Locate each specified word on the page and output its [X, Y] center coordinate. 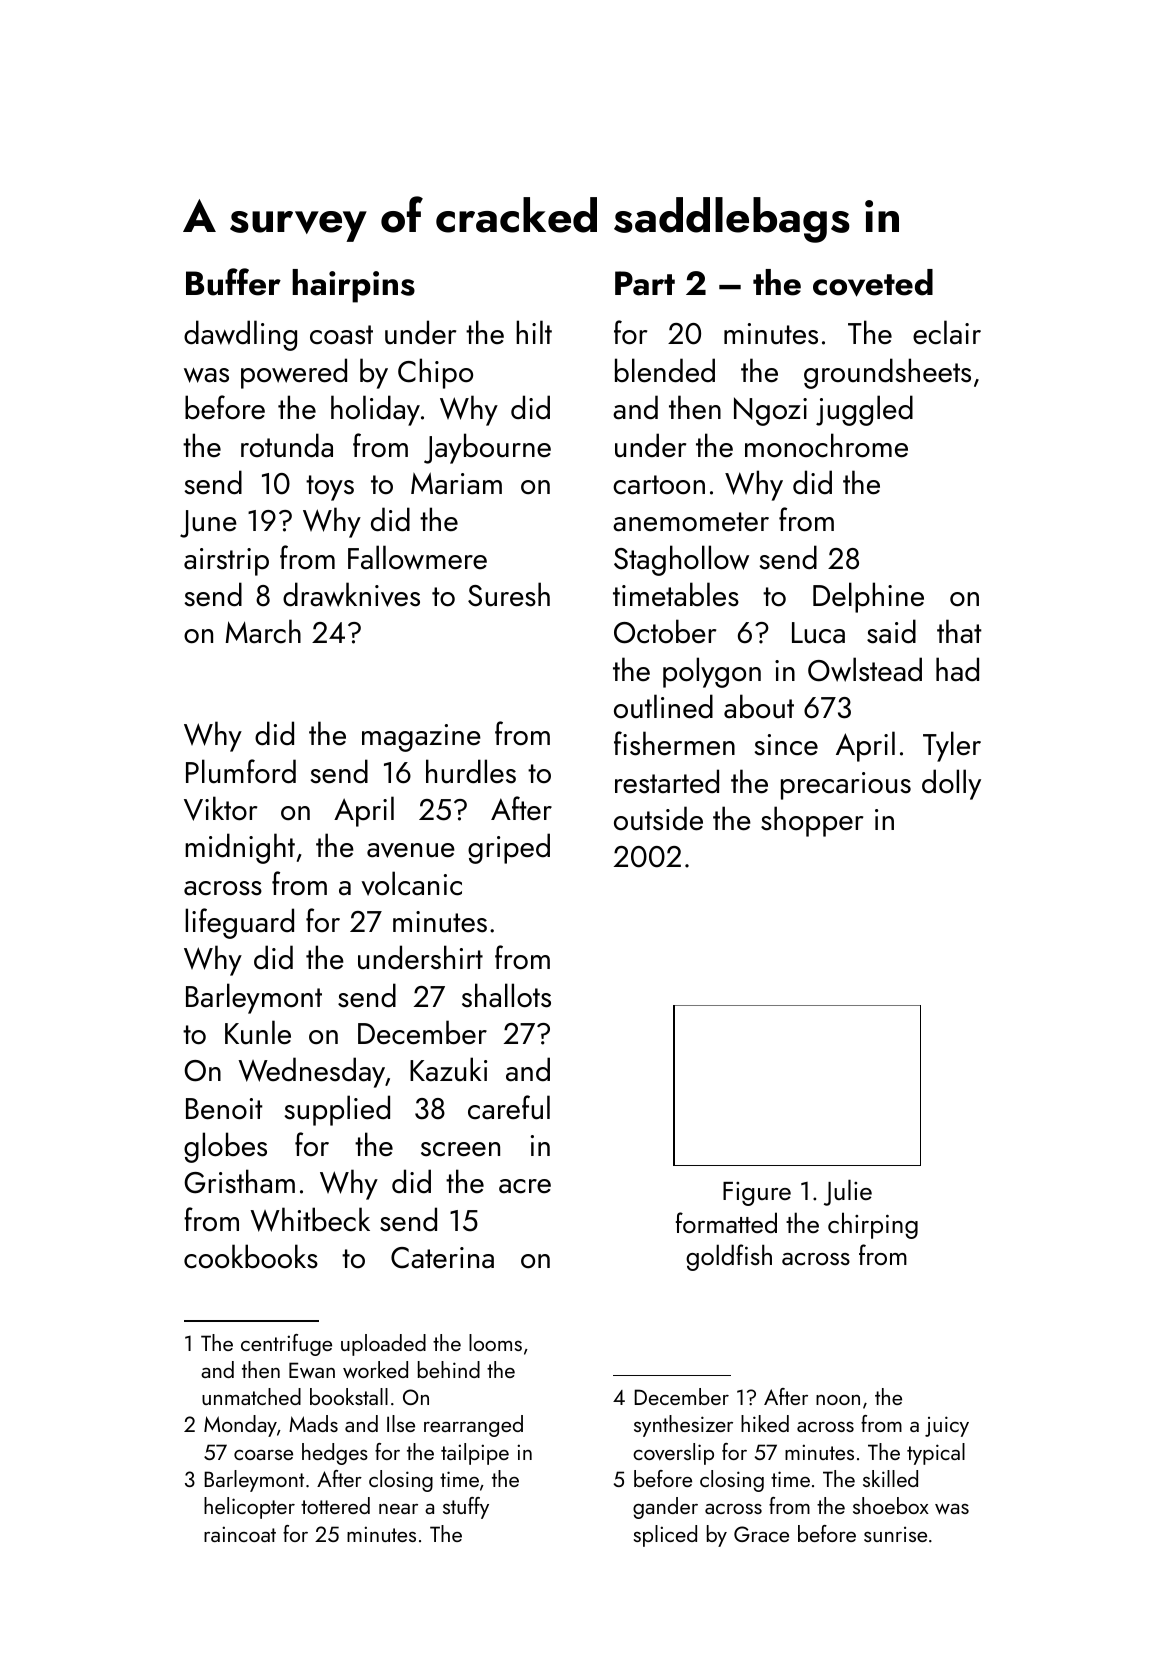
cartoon [659, 485]
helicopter [249, 1508]
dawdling [240, 335]
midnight [240, 848]
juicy [947, 1426]
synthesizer [683, 1426]
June [208, 524]
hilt [534, 332]
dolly [951, 784]
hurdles [471, 771]
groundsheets [887, 373]
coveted [873, 283]
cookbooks [251, 1256]
